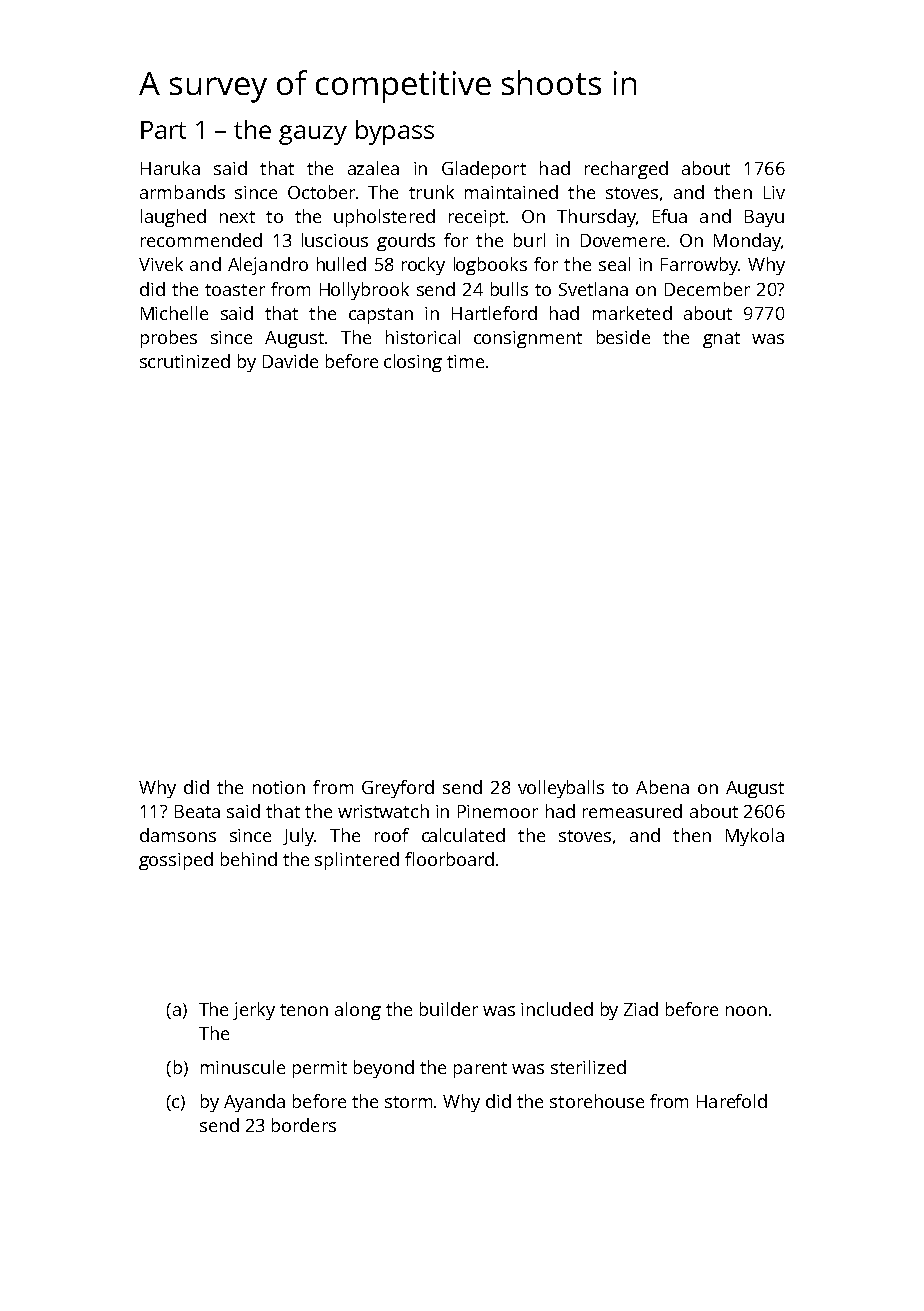 The image size is (924, 1311). Describe the element at coordinates (755, 837) in the page. I see `Mykola` at that location.
